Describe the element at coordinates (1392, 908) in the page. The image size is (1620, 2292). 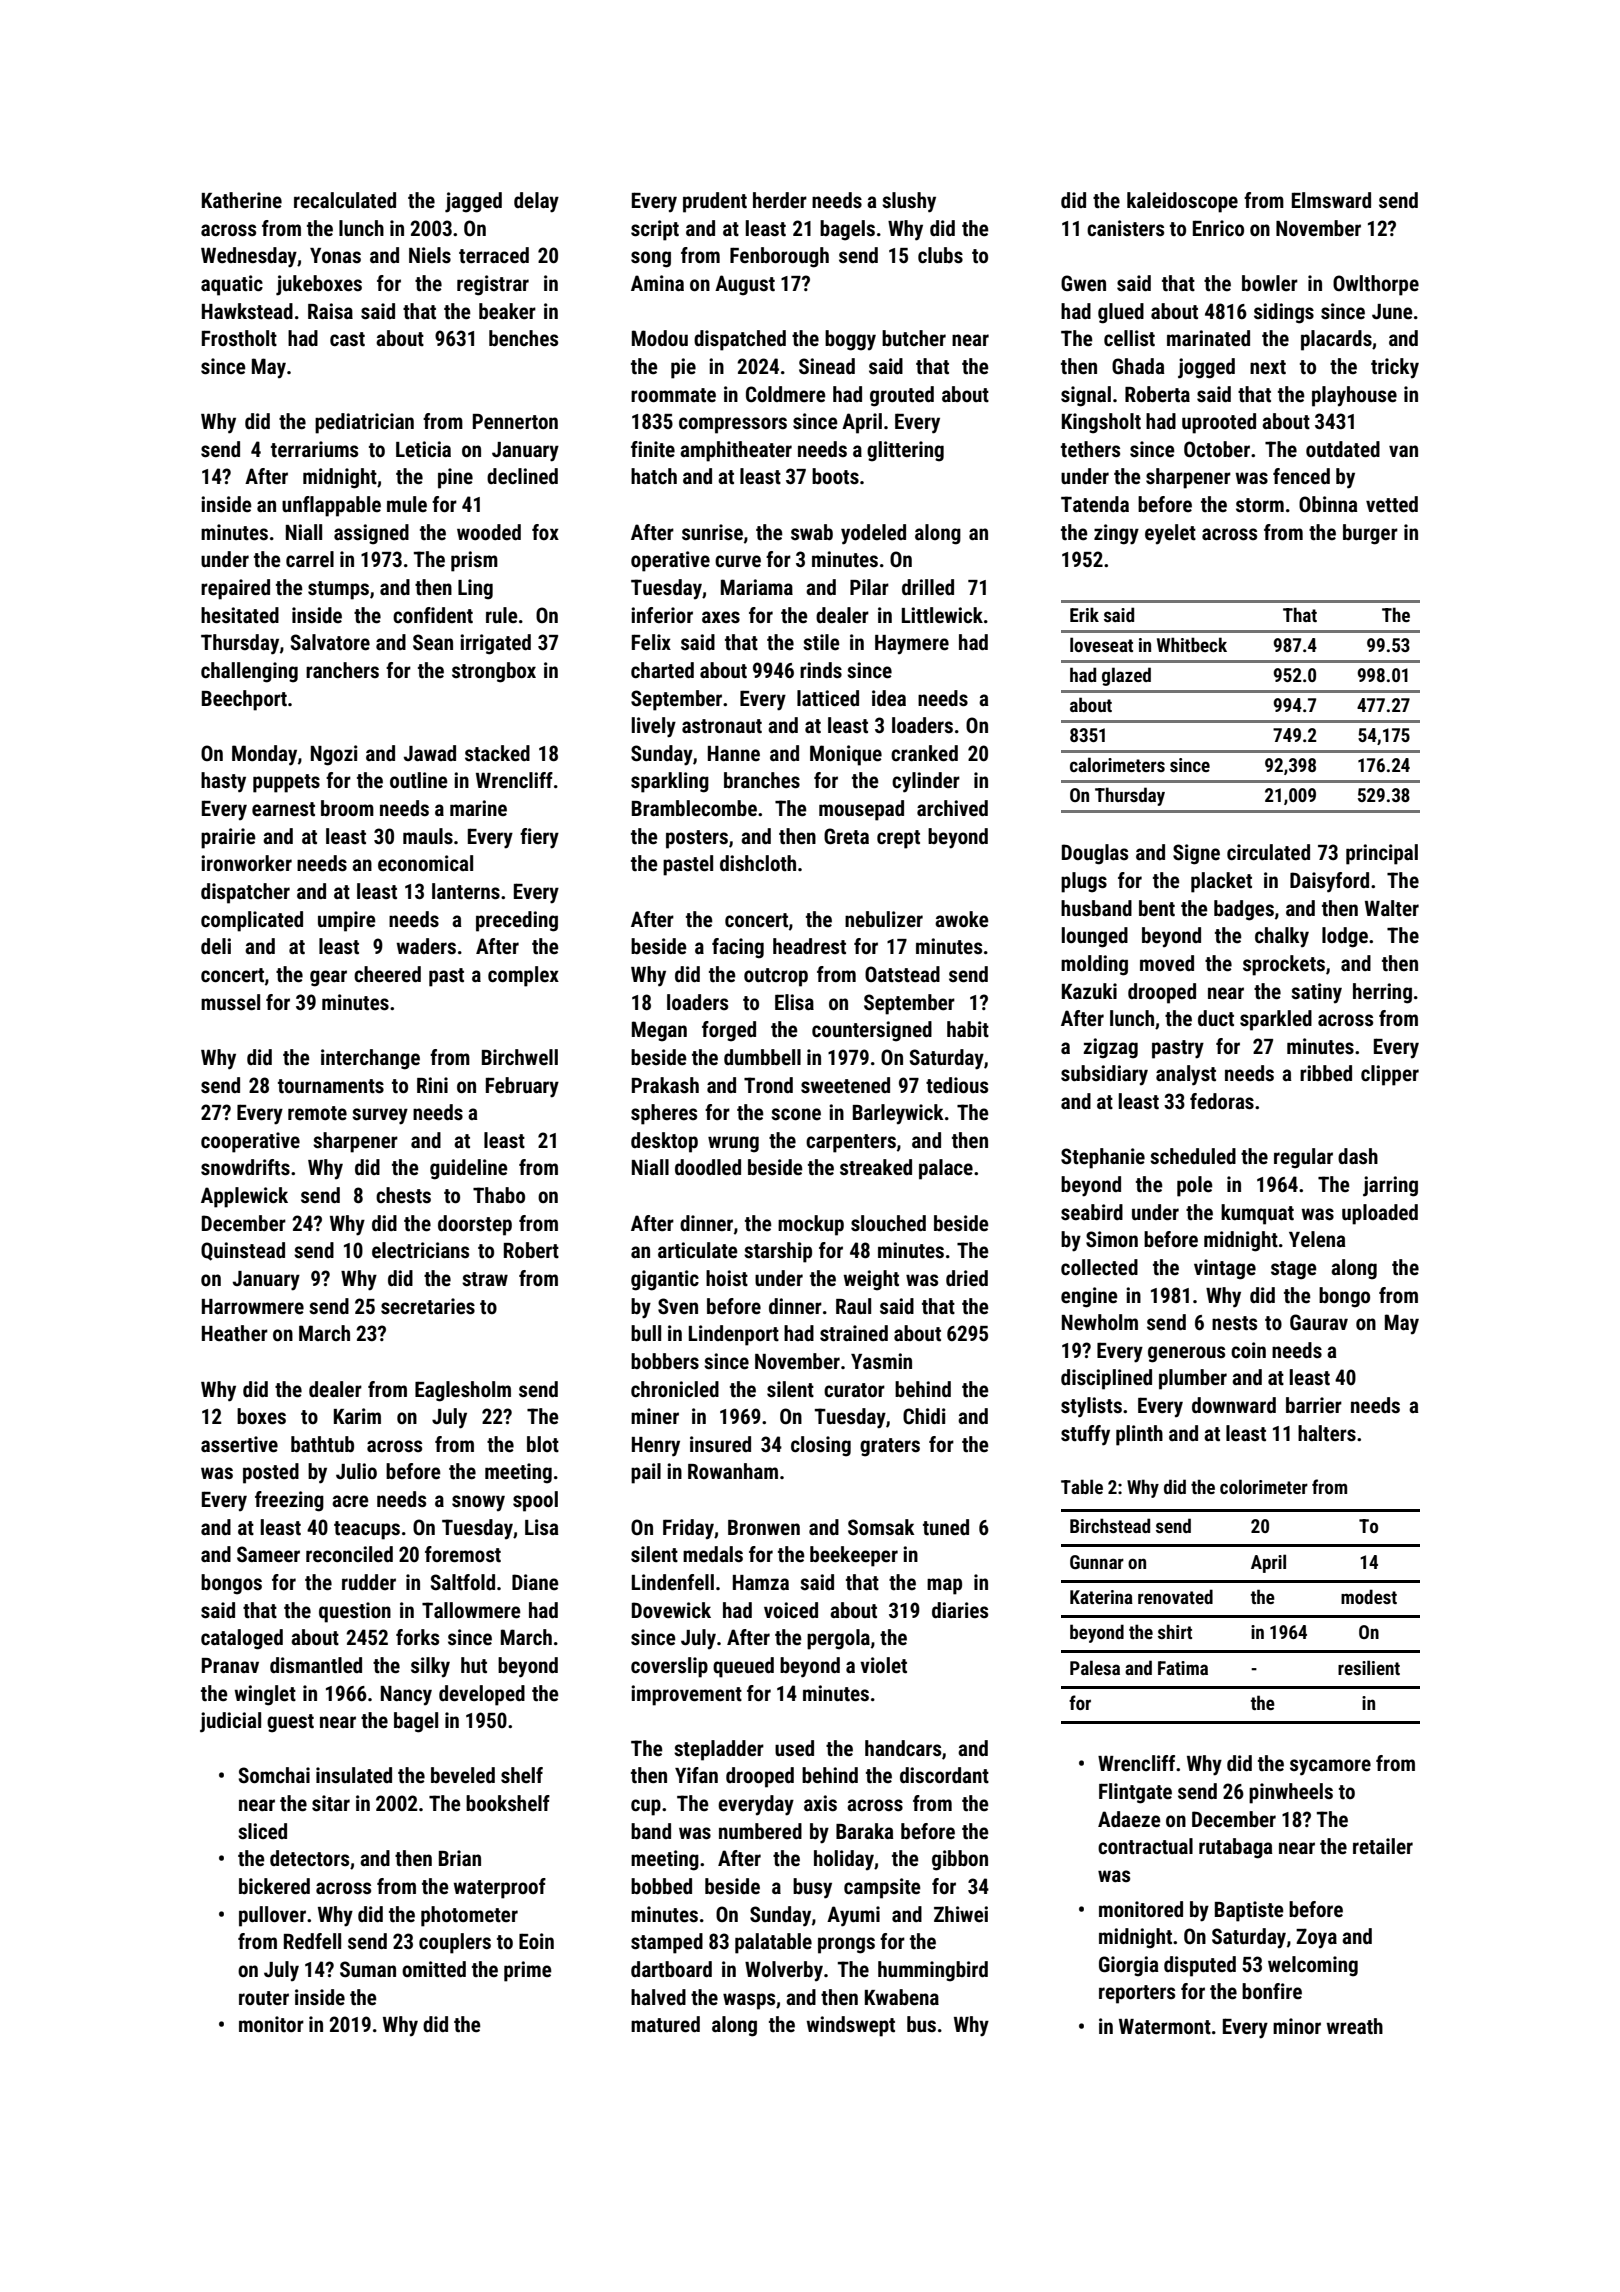
I see `Walter` at that location.
